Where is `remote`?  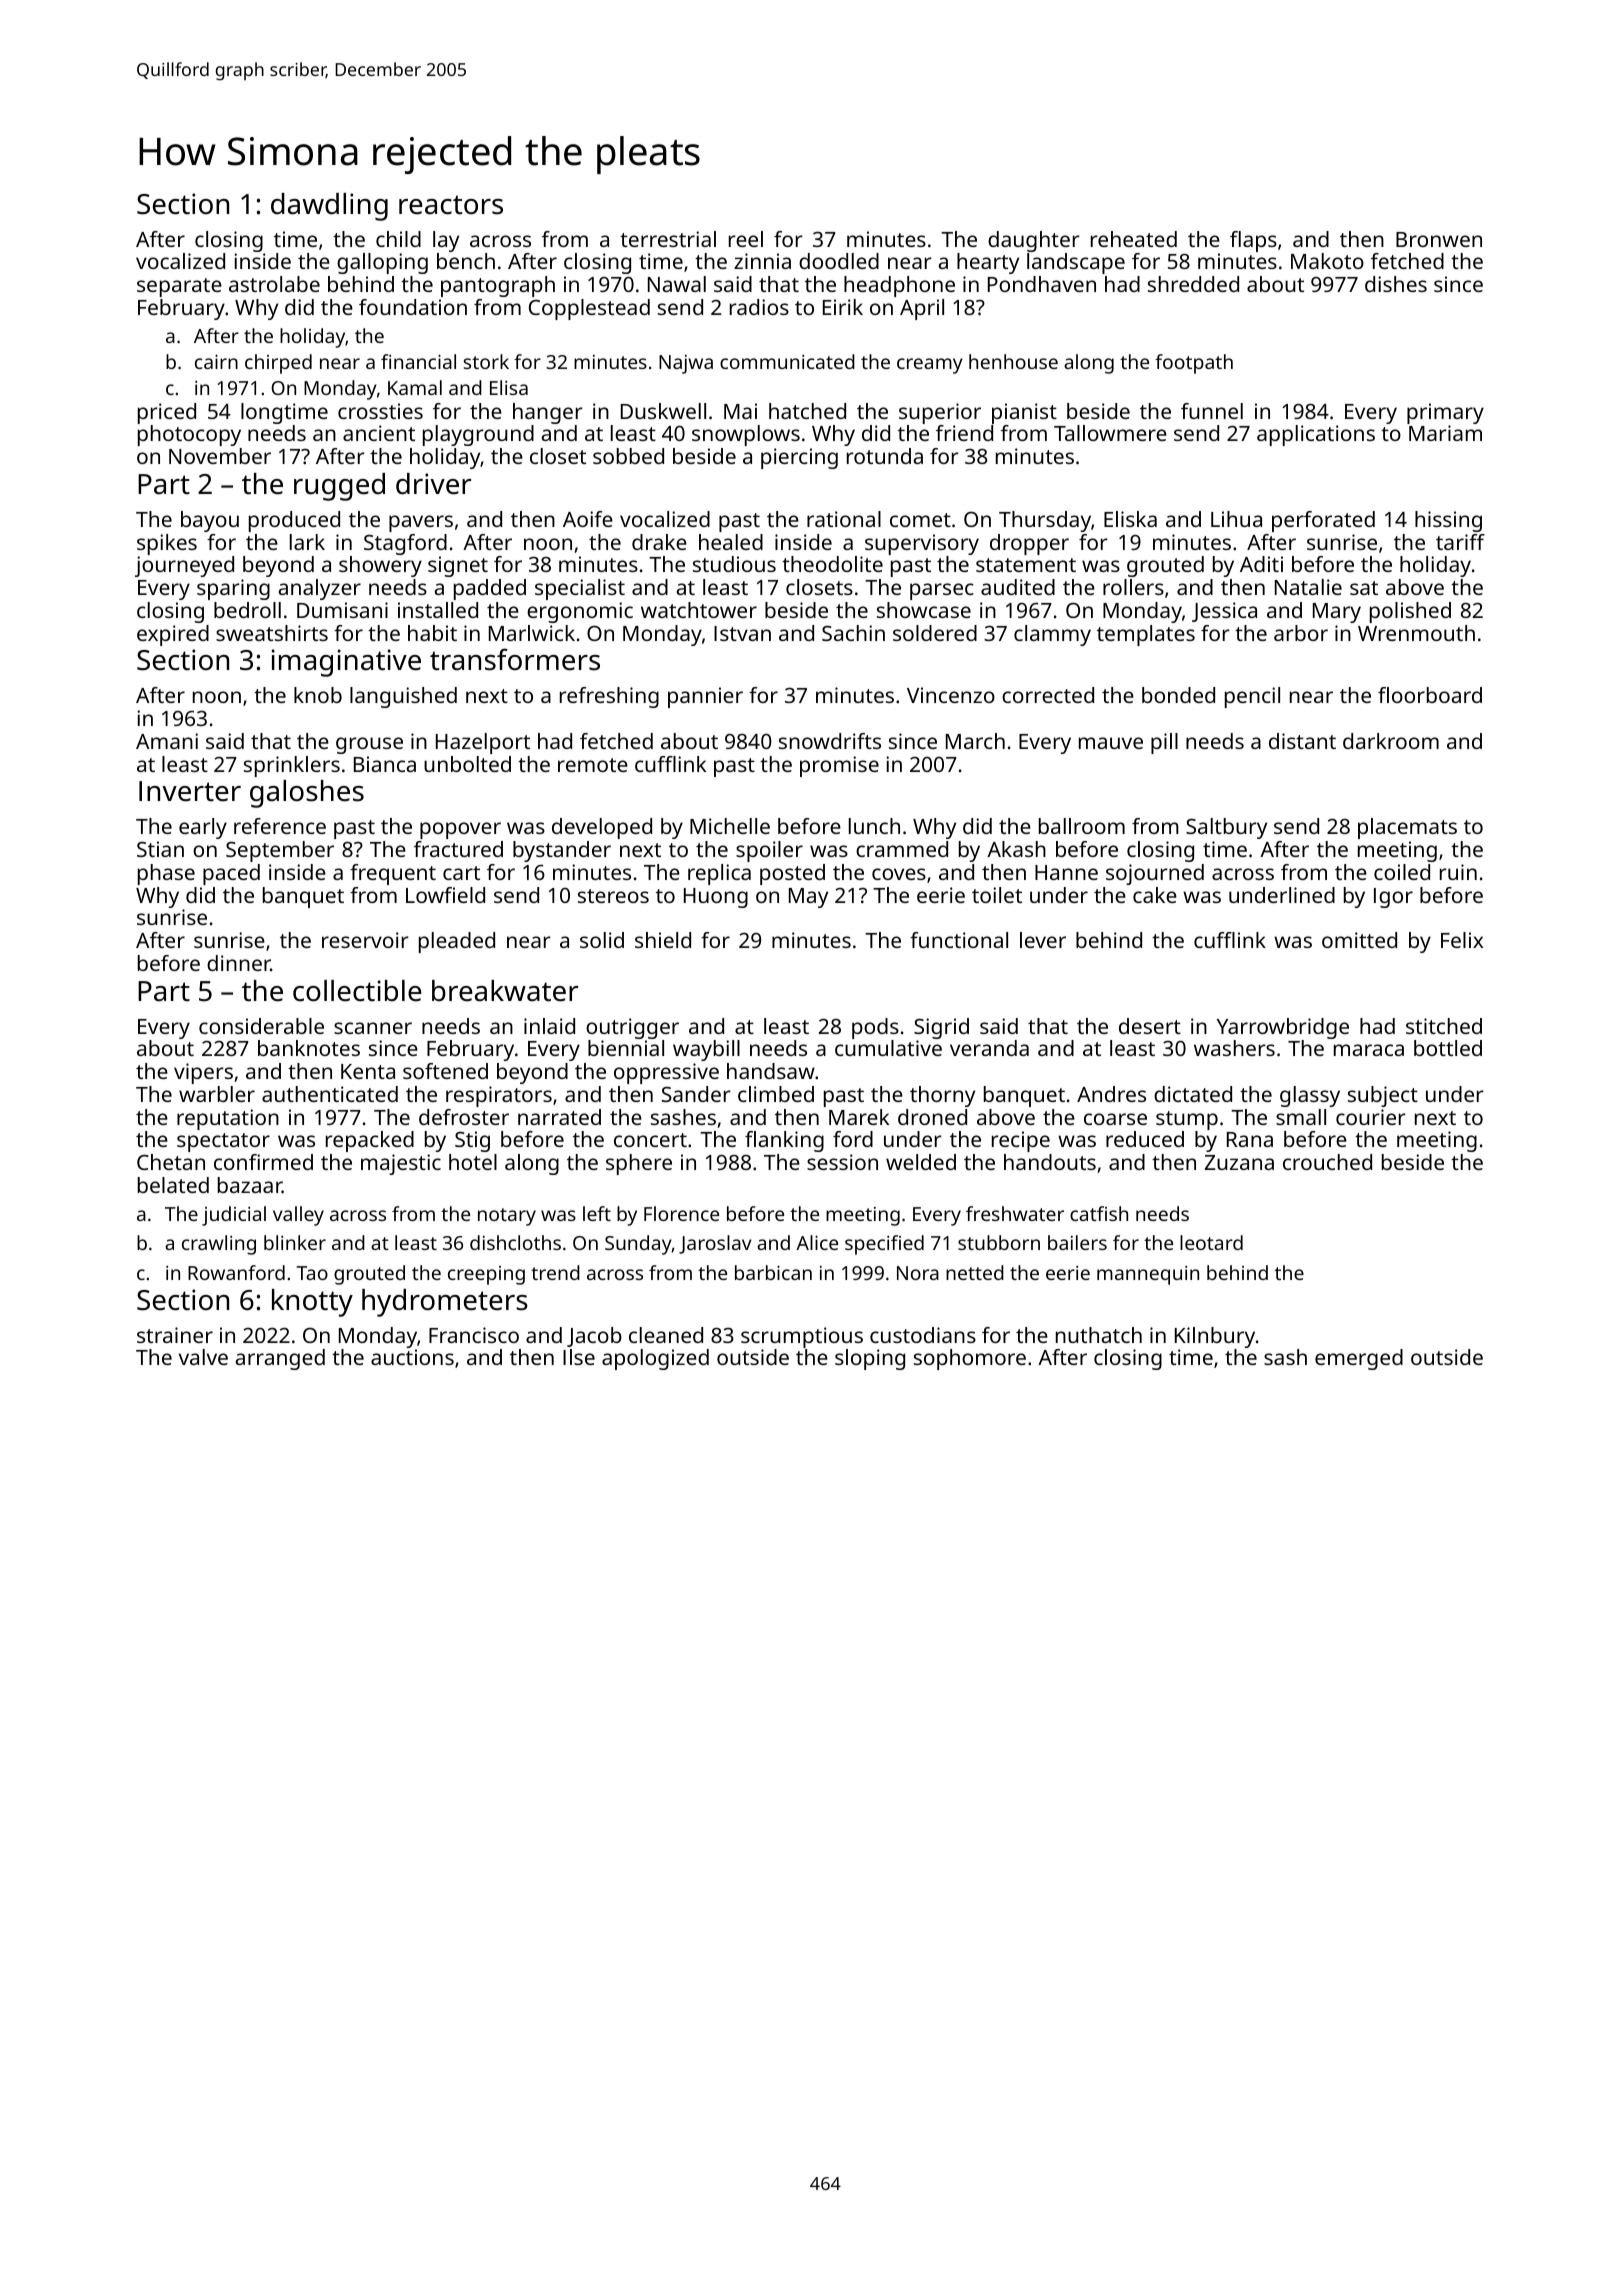 remote is located at coordinates (593, 765).
